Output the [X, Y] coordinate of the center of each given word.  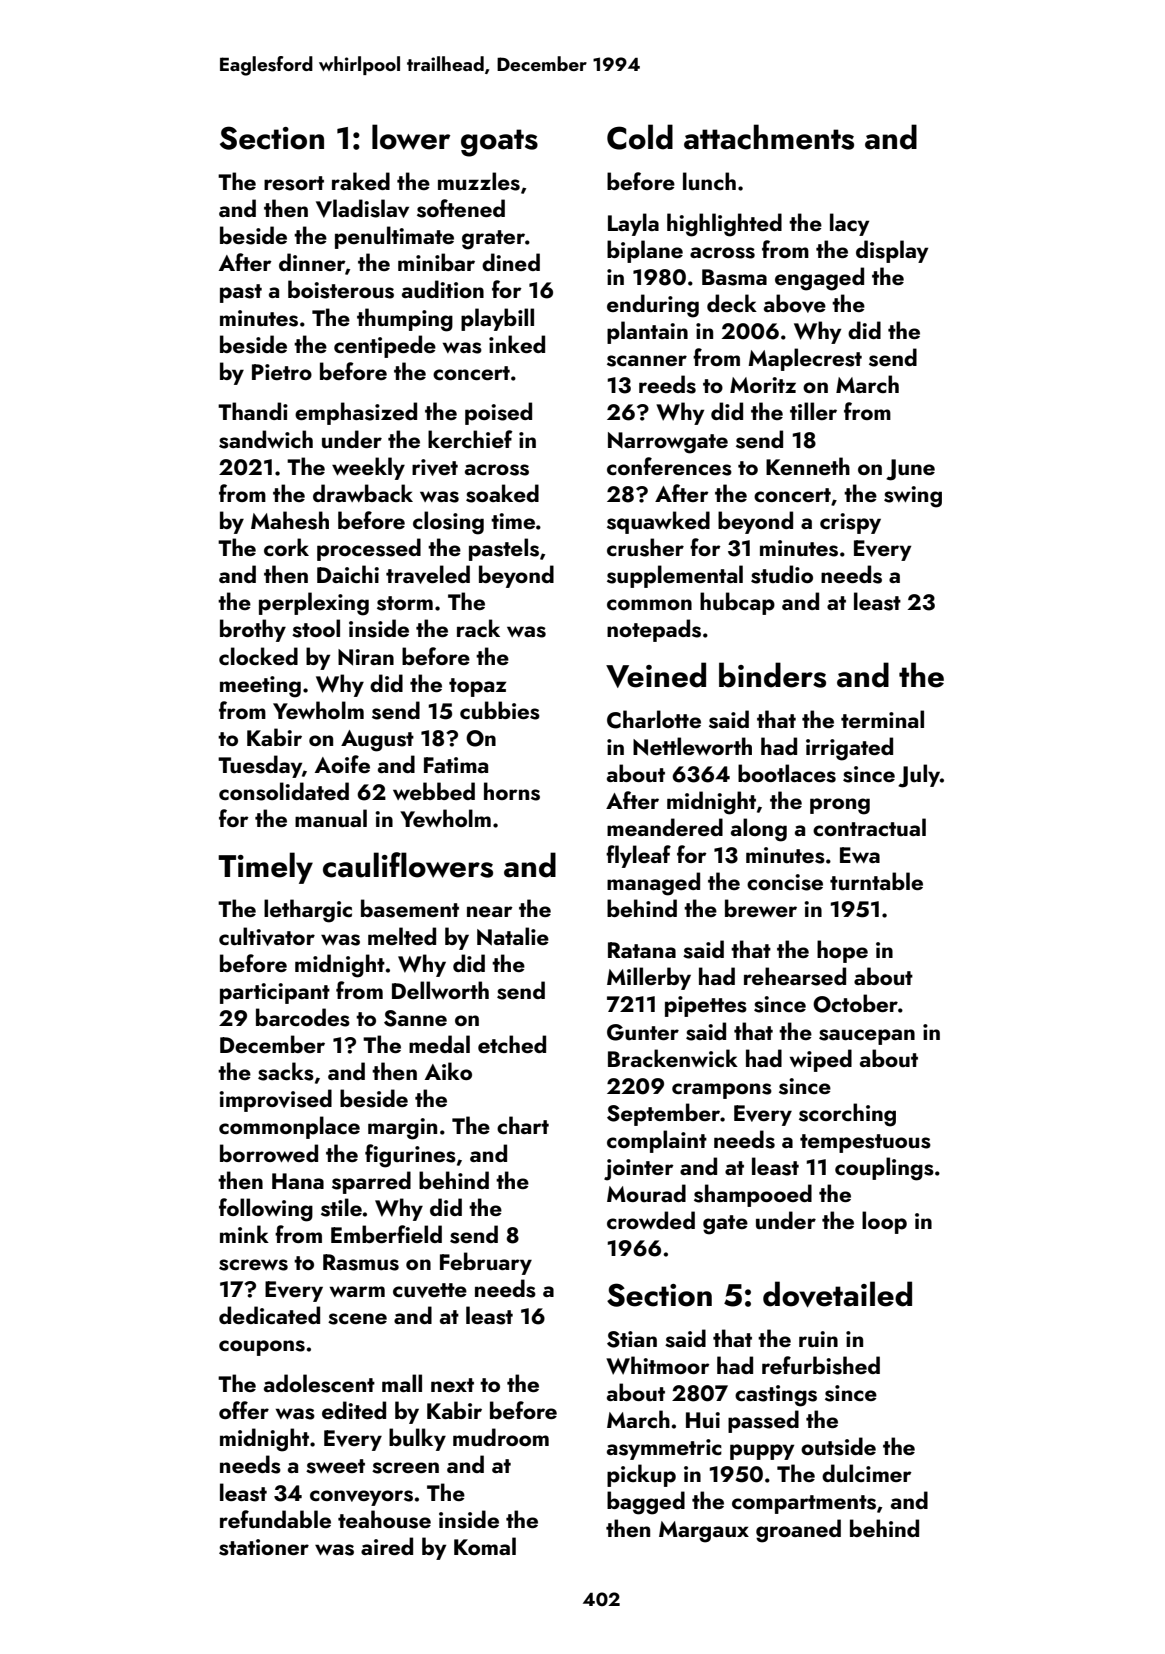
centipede [385, 346]
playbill [497, 319]
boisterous [341, 289]
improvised [276, 1100]
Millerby [649, 978]
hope [842, 951]
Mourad [646, 1193]
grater [493, 240]
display [892, 251]
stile [341, 1207]
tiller [813, 411]
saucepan [867, 1037]
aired [387, 1546]
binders [772, 675]
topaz [477, 687]
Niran [366, 657]
